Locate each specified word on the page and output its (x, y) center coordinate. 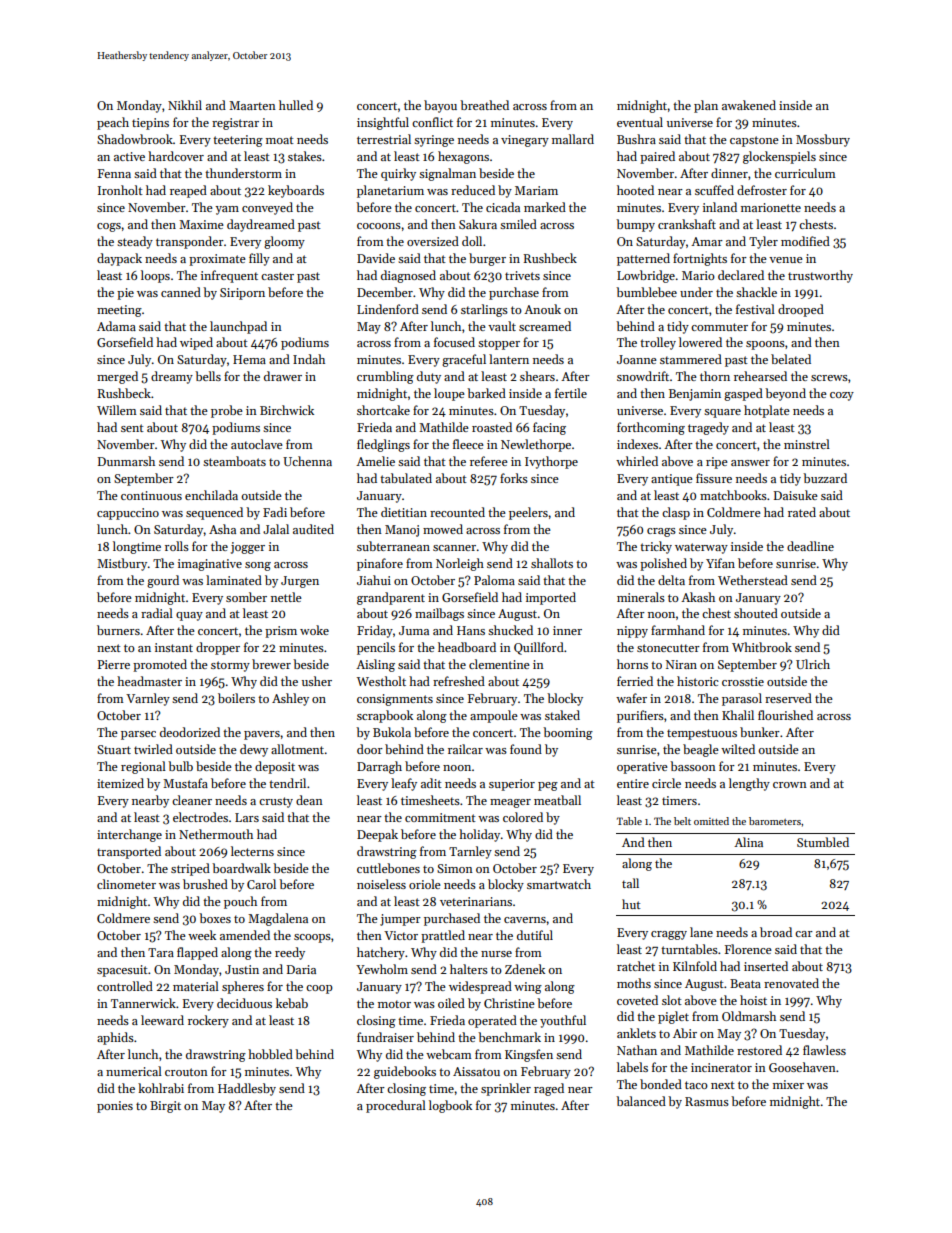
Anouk (542, 309)
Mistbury (122, 564)
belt (682, 821)
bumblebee (646, 292)
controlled (125, 986)
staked (562, 715)
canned (181, 292)
